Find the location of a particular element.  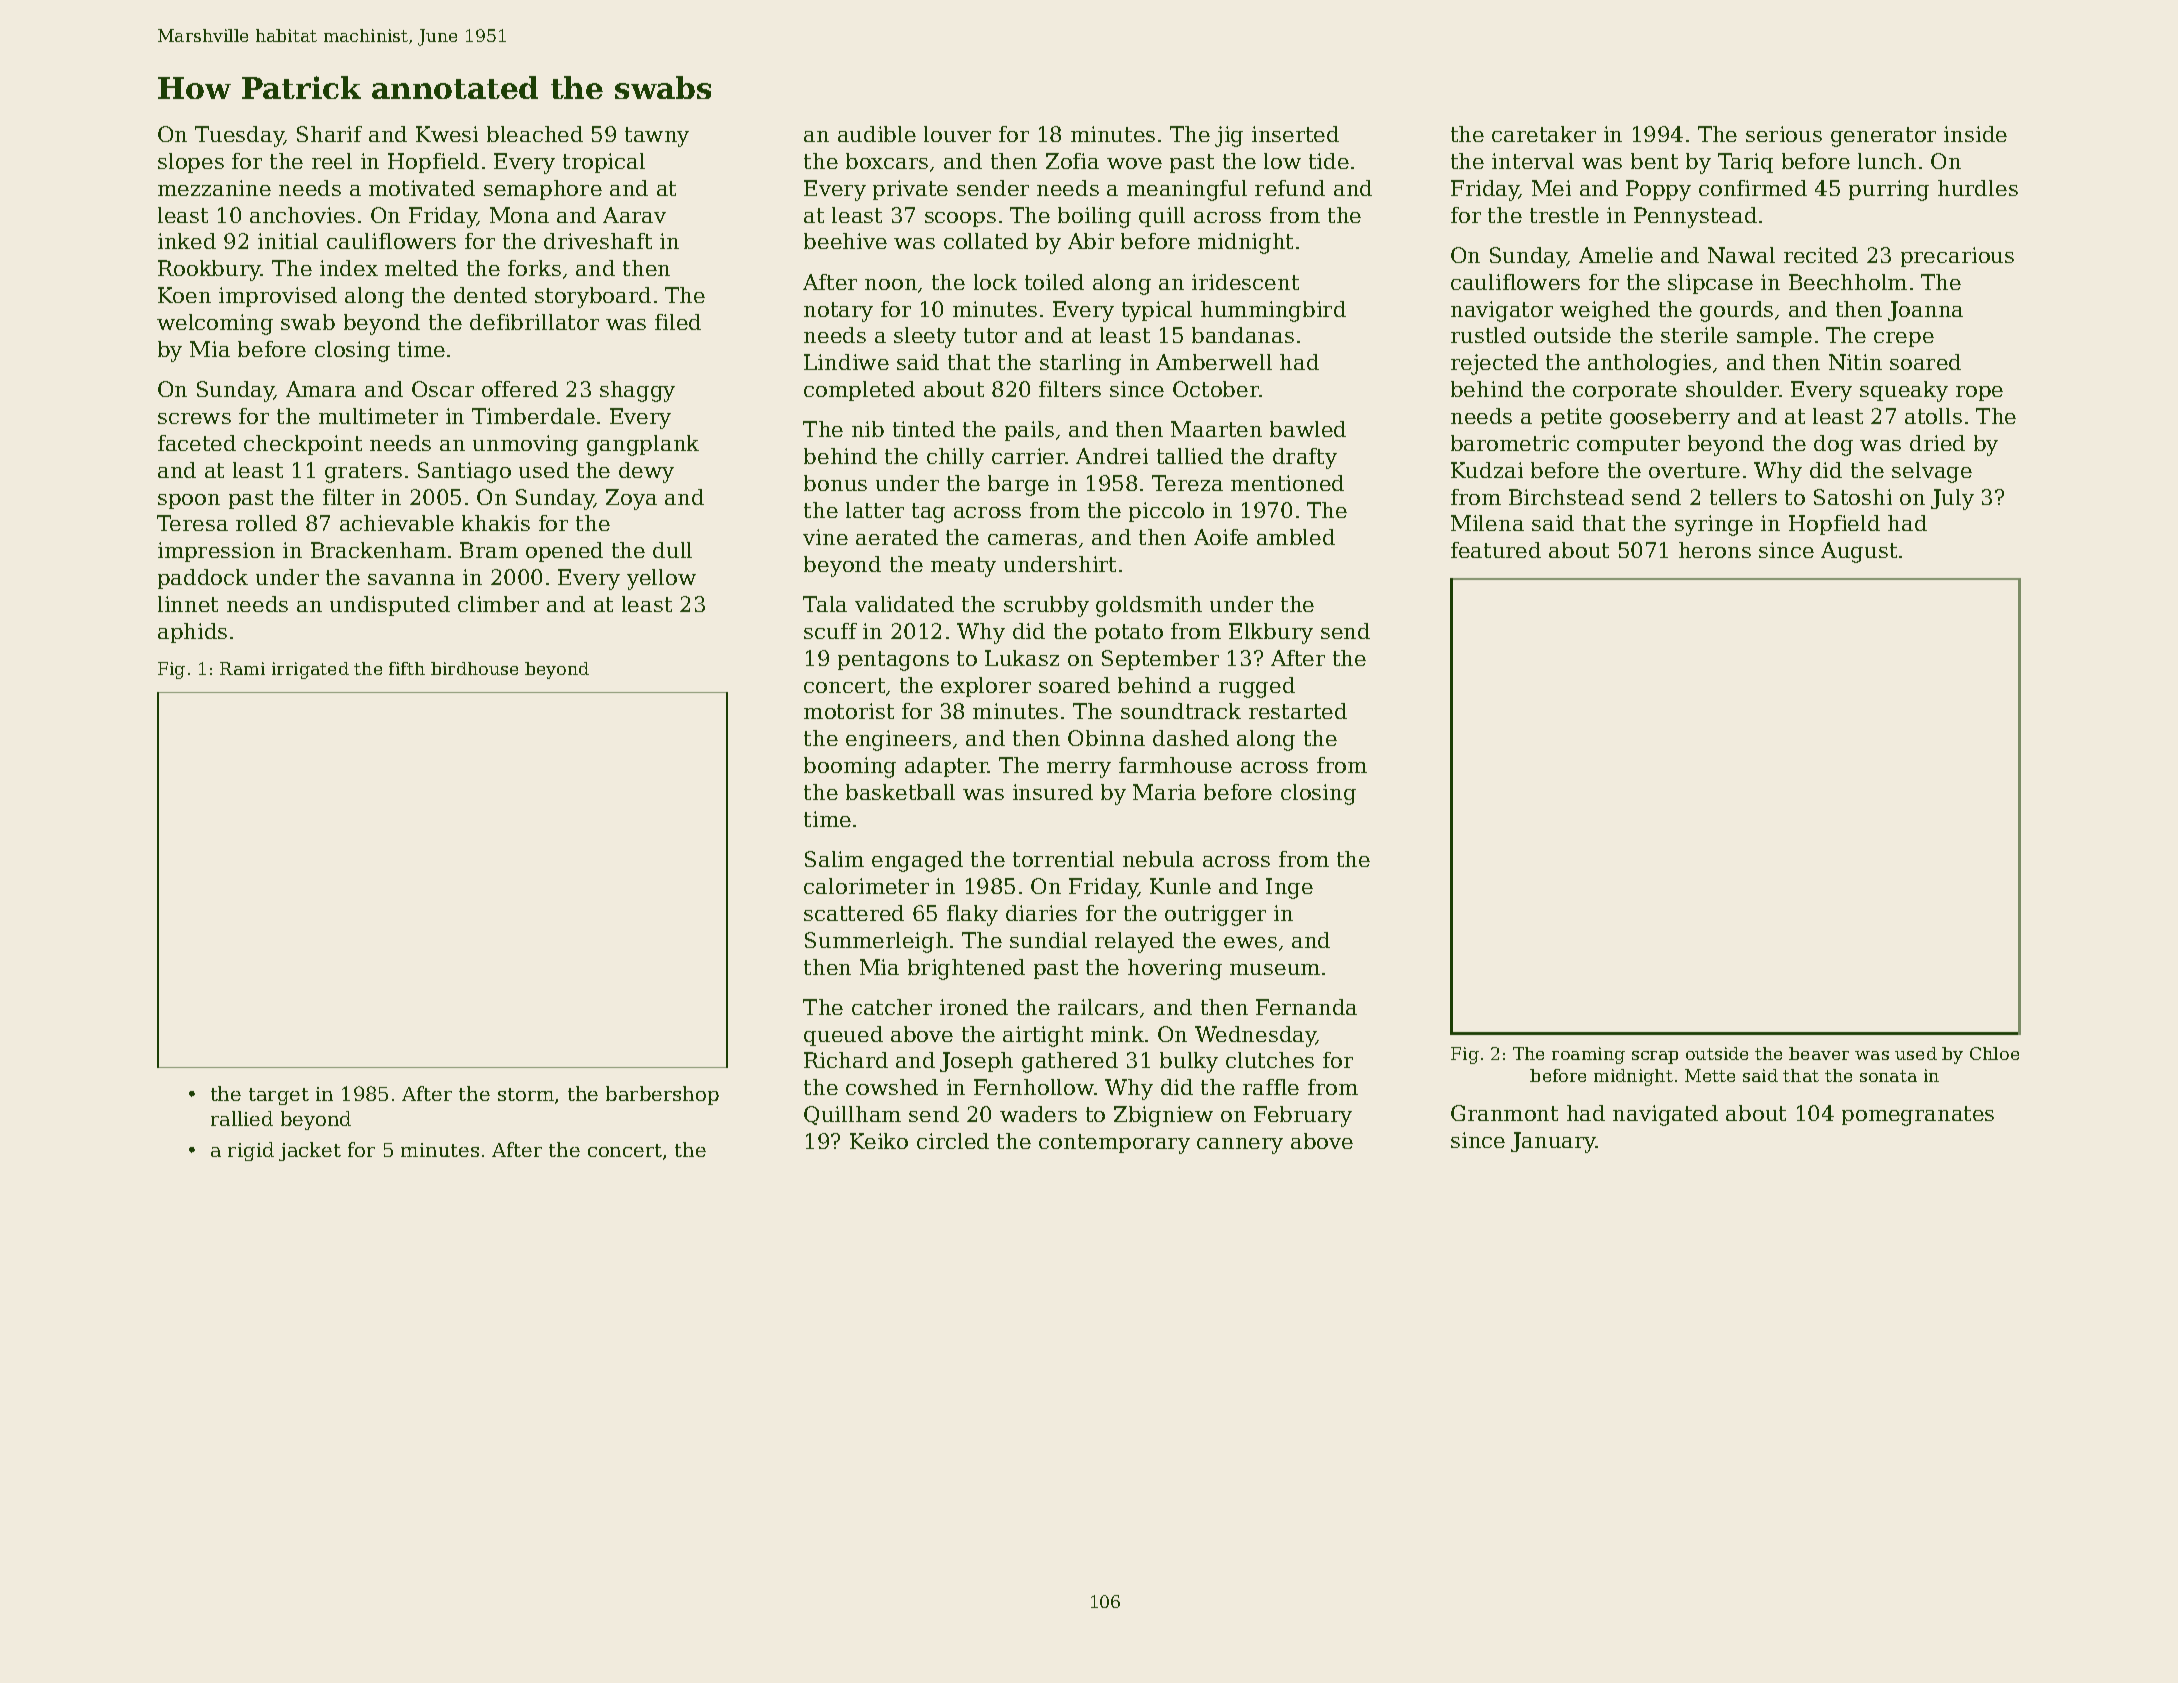

herons is located at coordinates (1715, 550).
